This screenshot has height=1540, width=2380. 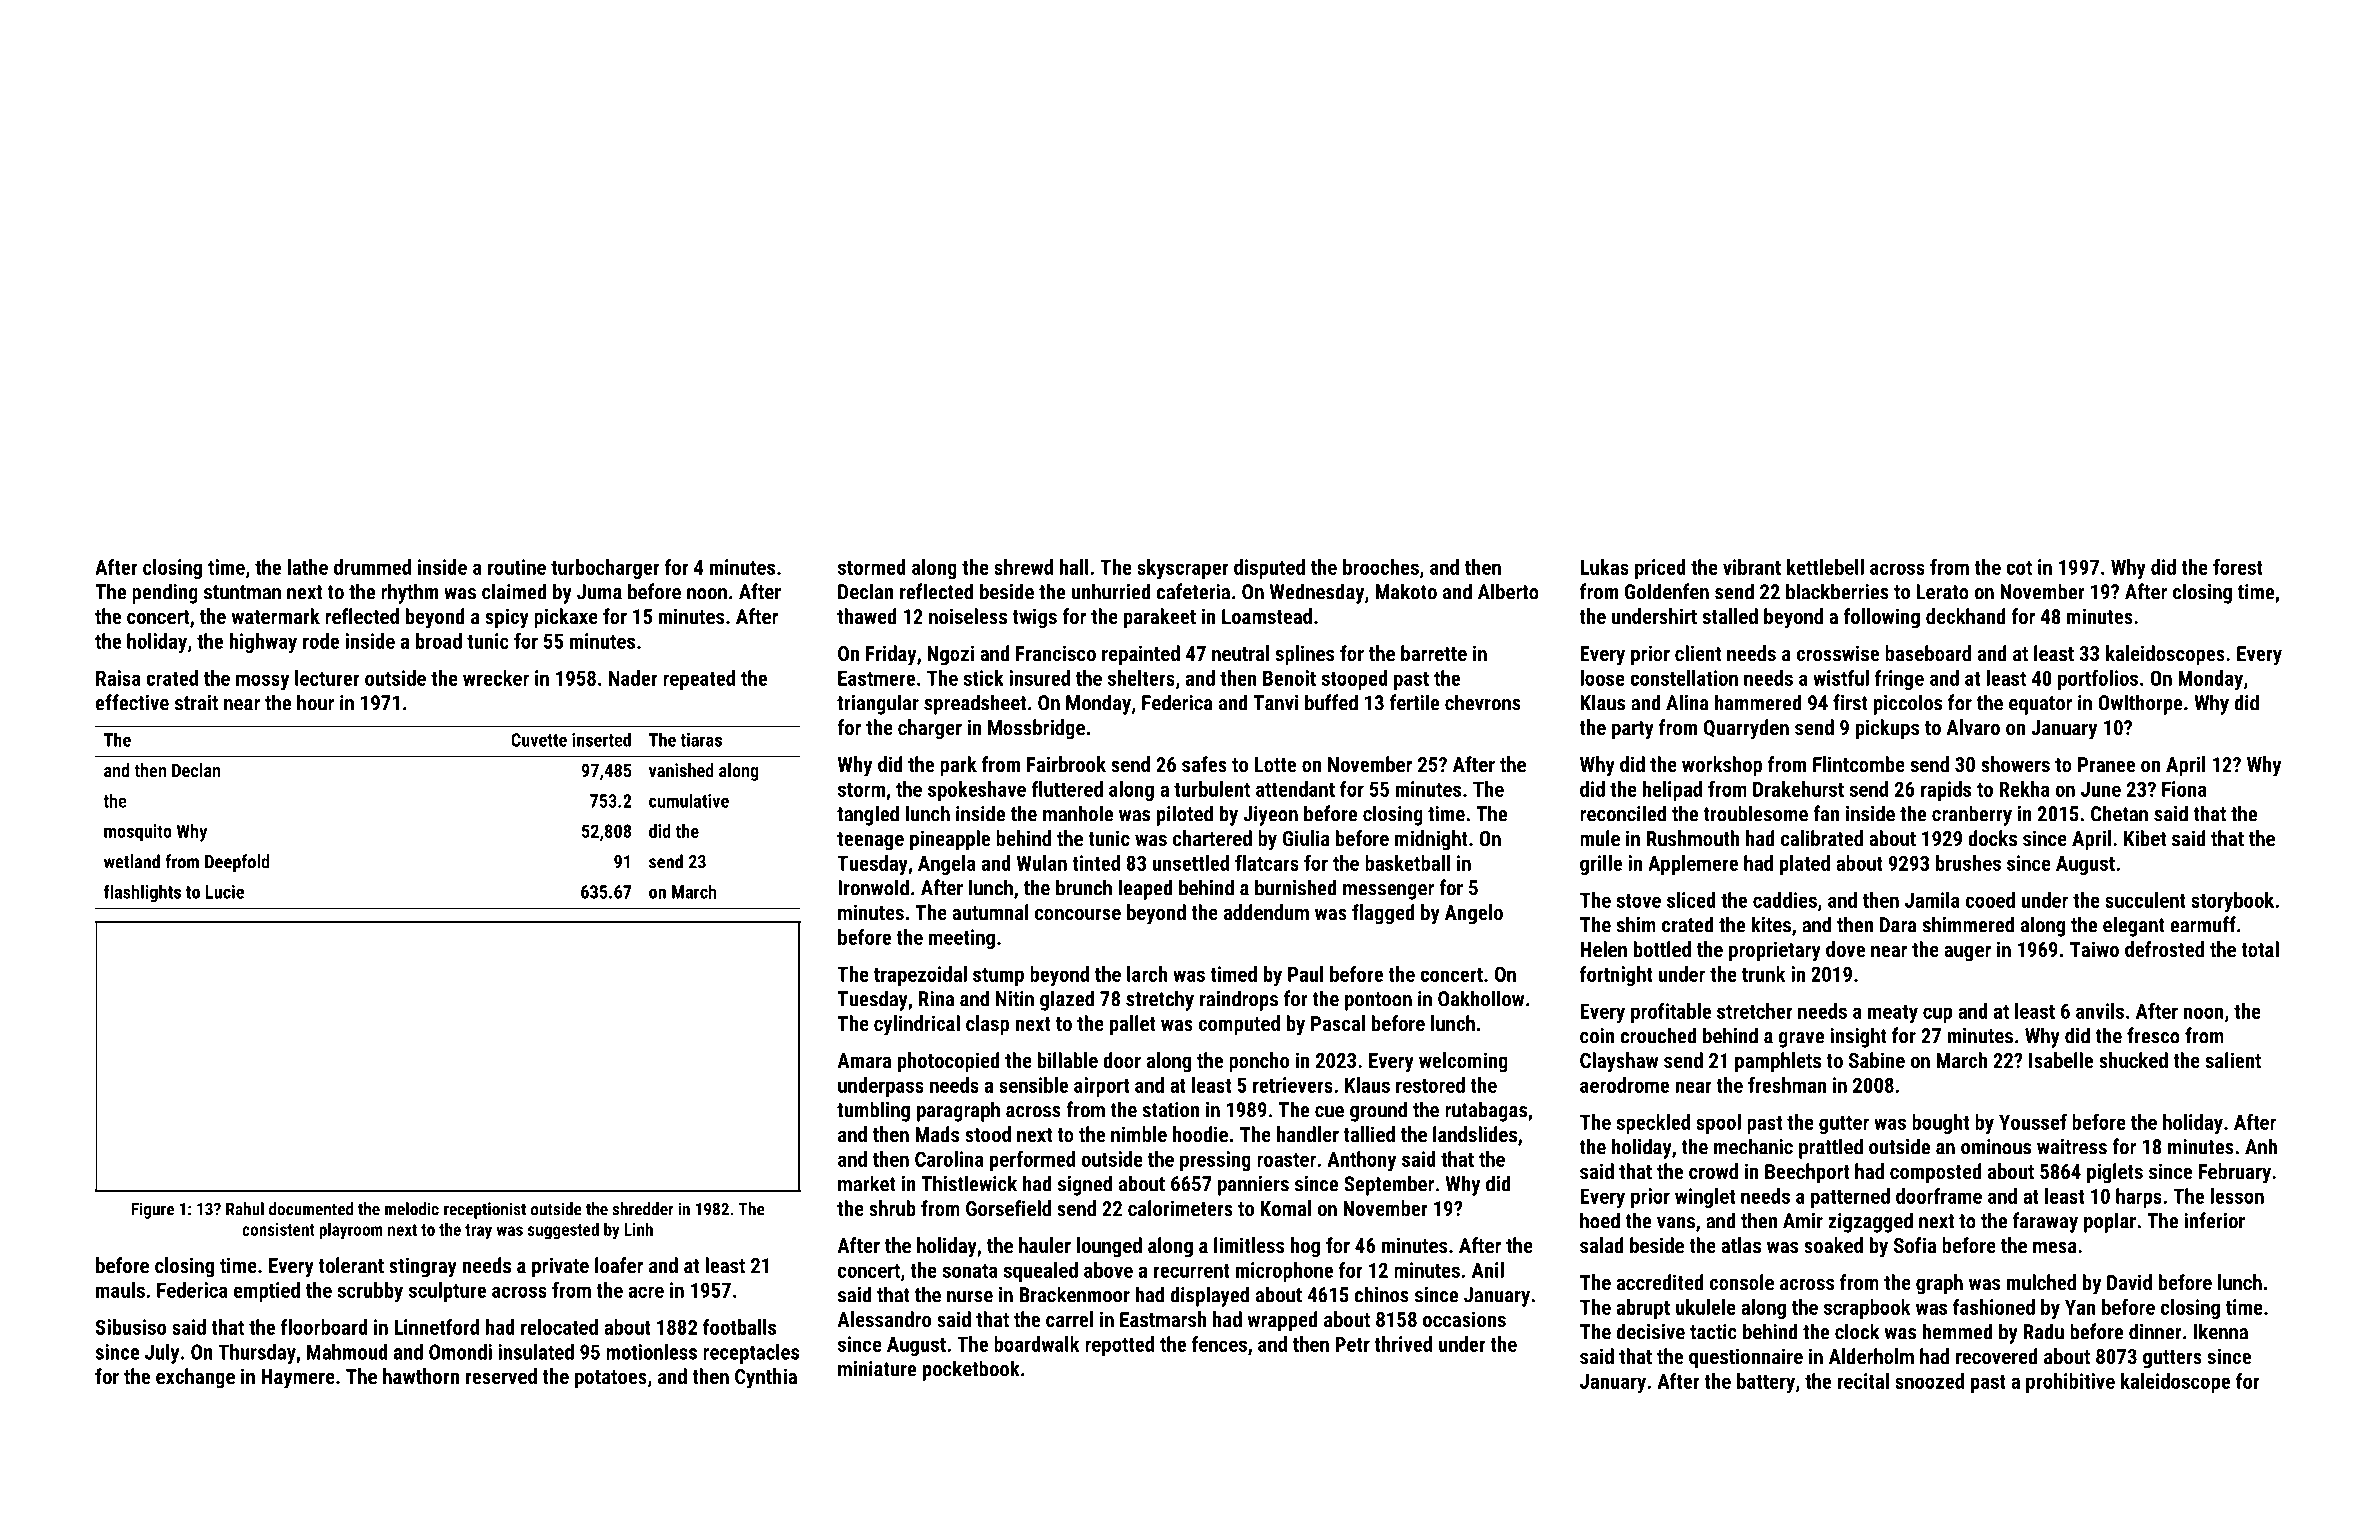 I want to click on prattled, so click(x=1831, y=1148).
